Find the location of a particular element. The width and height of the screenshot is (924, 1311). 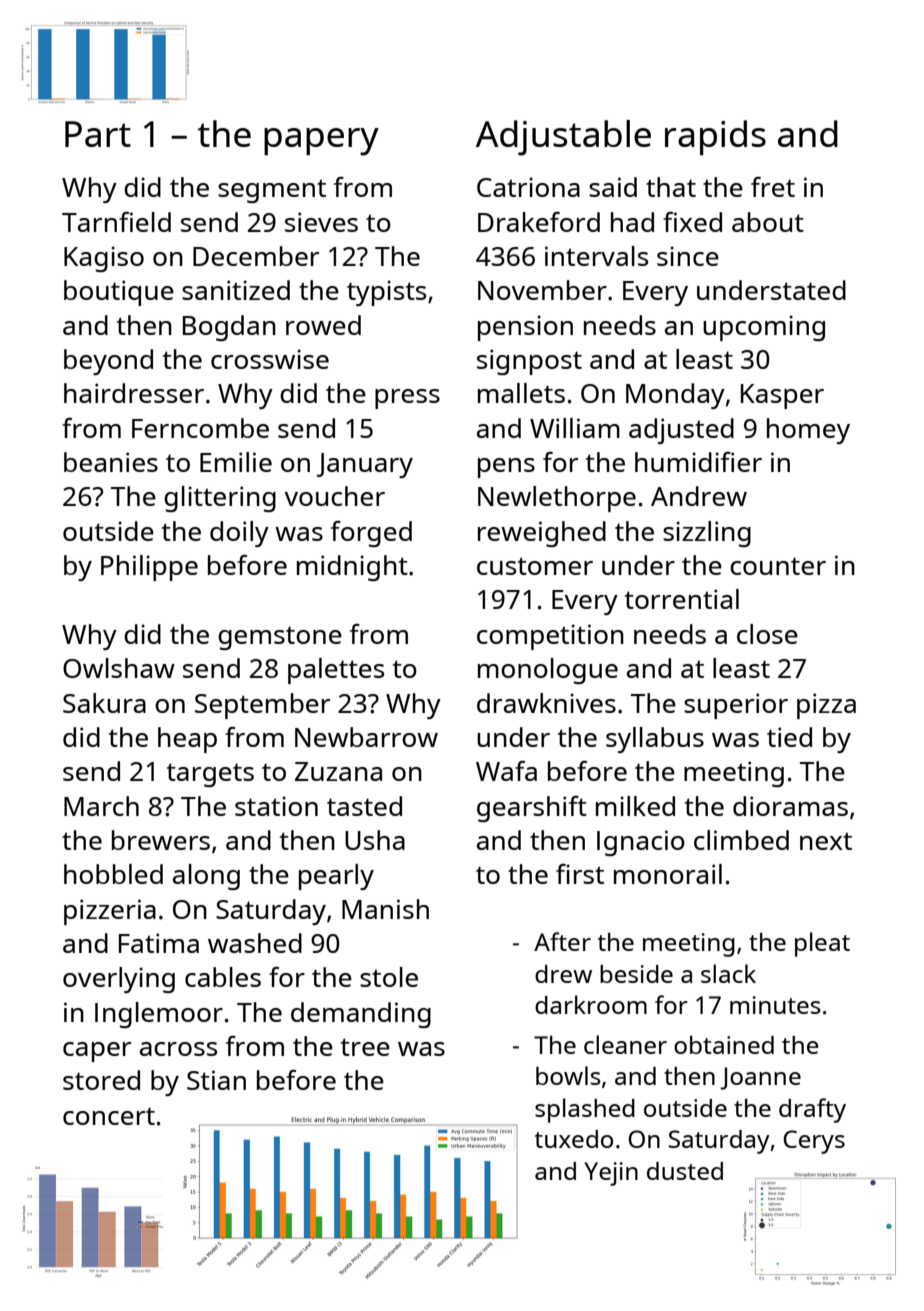

William is located at coordinates (575, 428).
